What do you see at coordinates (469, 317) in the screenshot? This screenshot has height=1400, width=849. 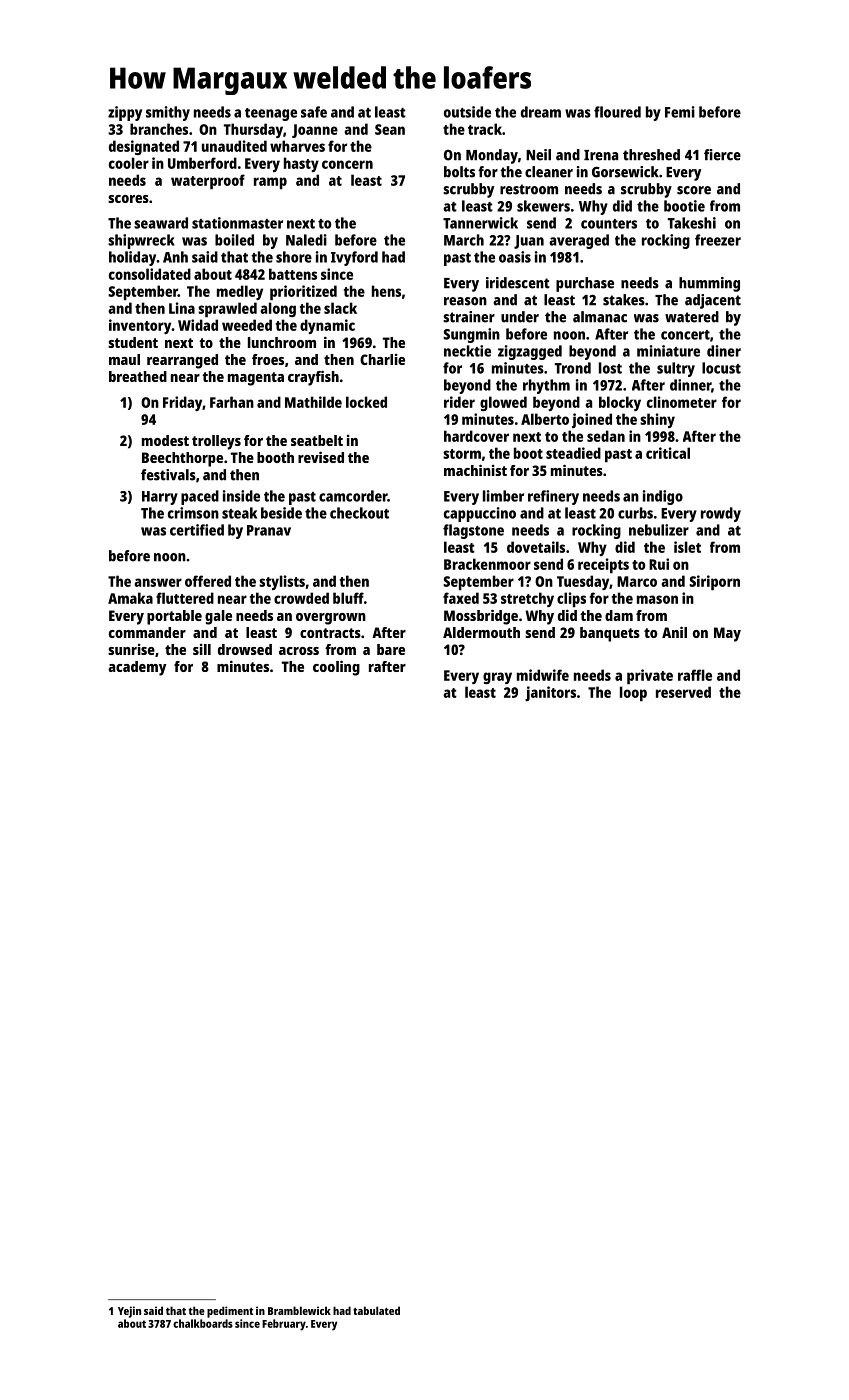 I see `strainer` at bounding box center [469, 317].
